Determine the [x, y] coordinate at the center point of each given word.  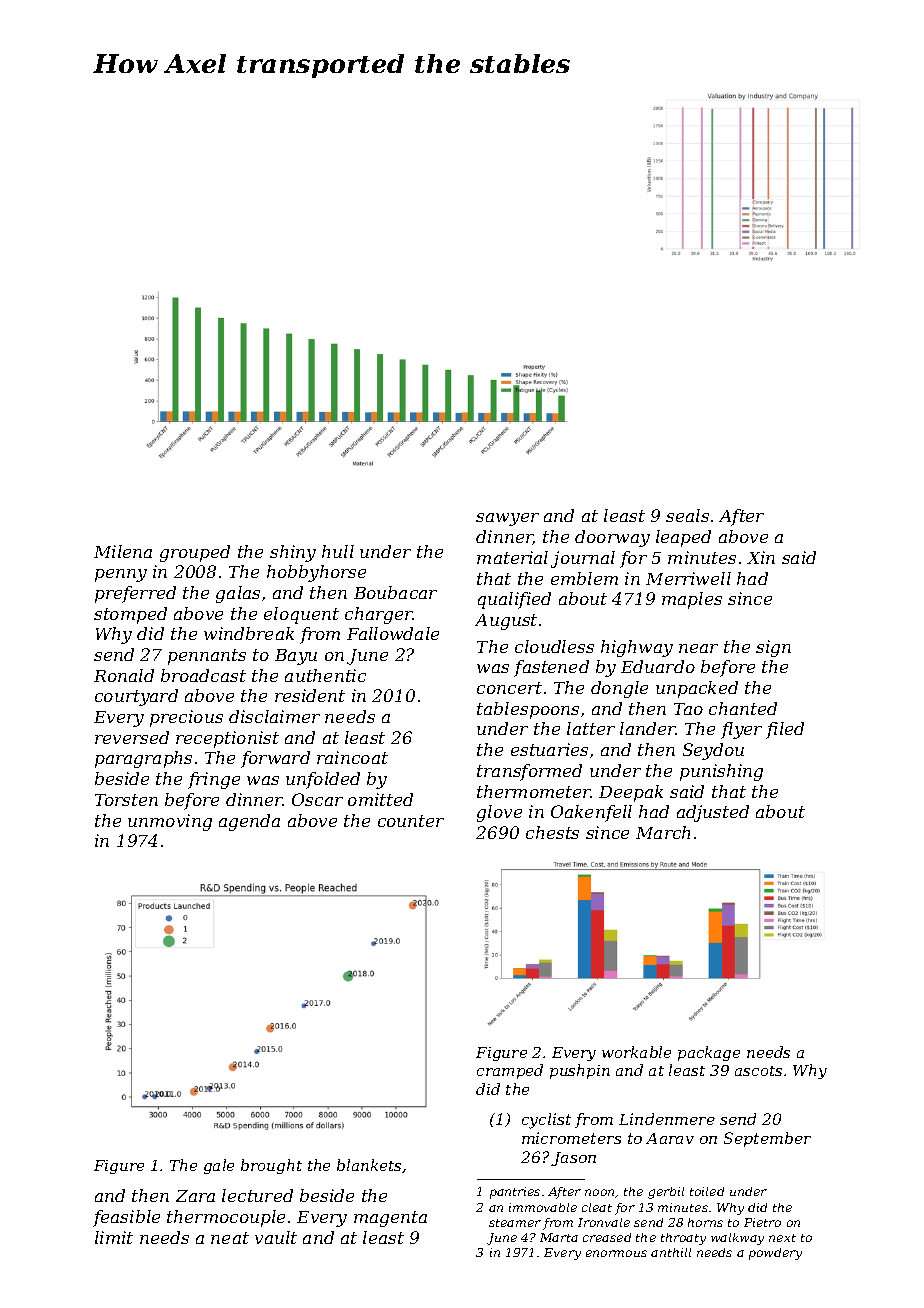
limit [114, 1237]
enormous [616, 1253]
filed [785, 730]
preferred [135, 594]
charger [379, 615]
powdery [775, 1254]
